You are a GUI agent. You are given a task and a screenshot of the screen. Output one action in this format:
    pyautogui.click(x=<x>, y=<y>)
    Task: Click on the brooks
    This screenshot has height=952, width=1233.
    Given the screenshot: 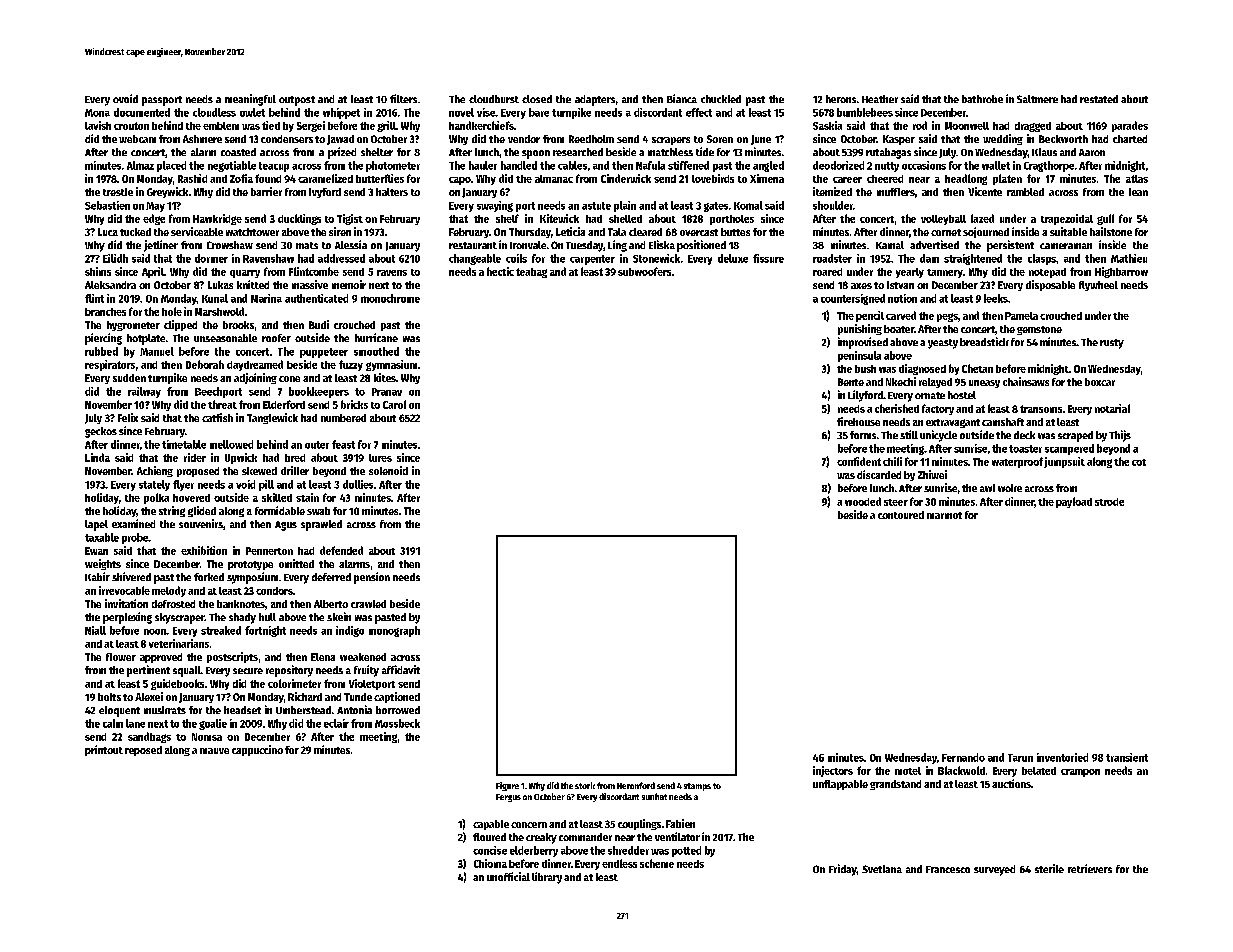 What is the action you would take?
    pyautogui.click(x=238, y=325)
